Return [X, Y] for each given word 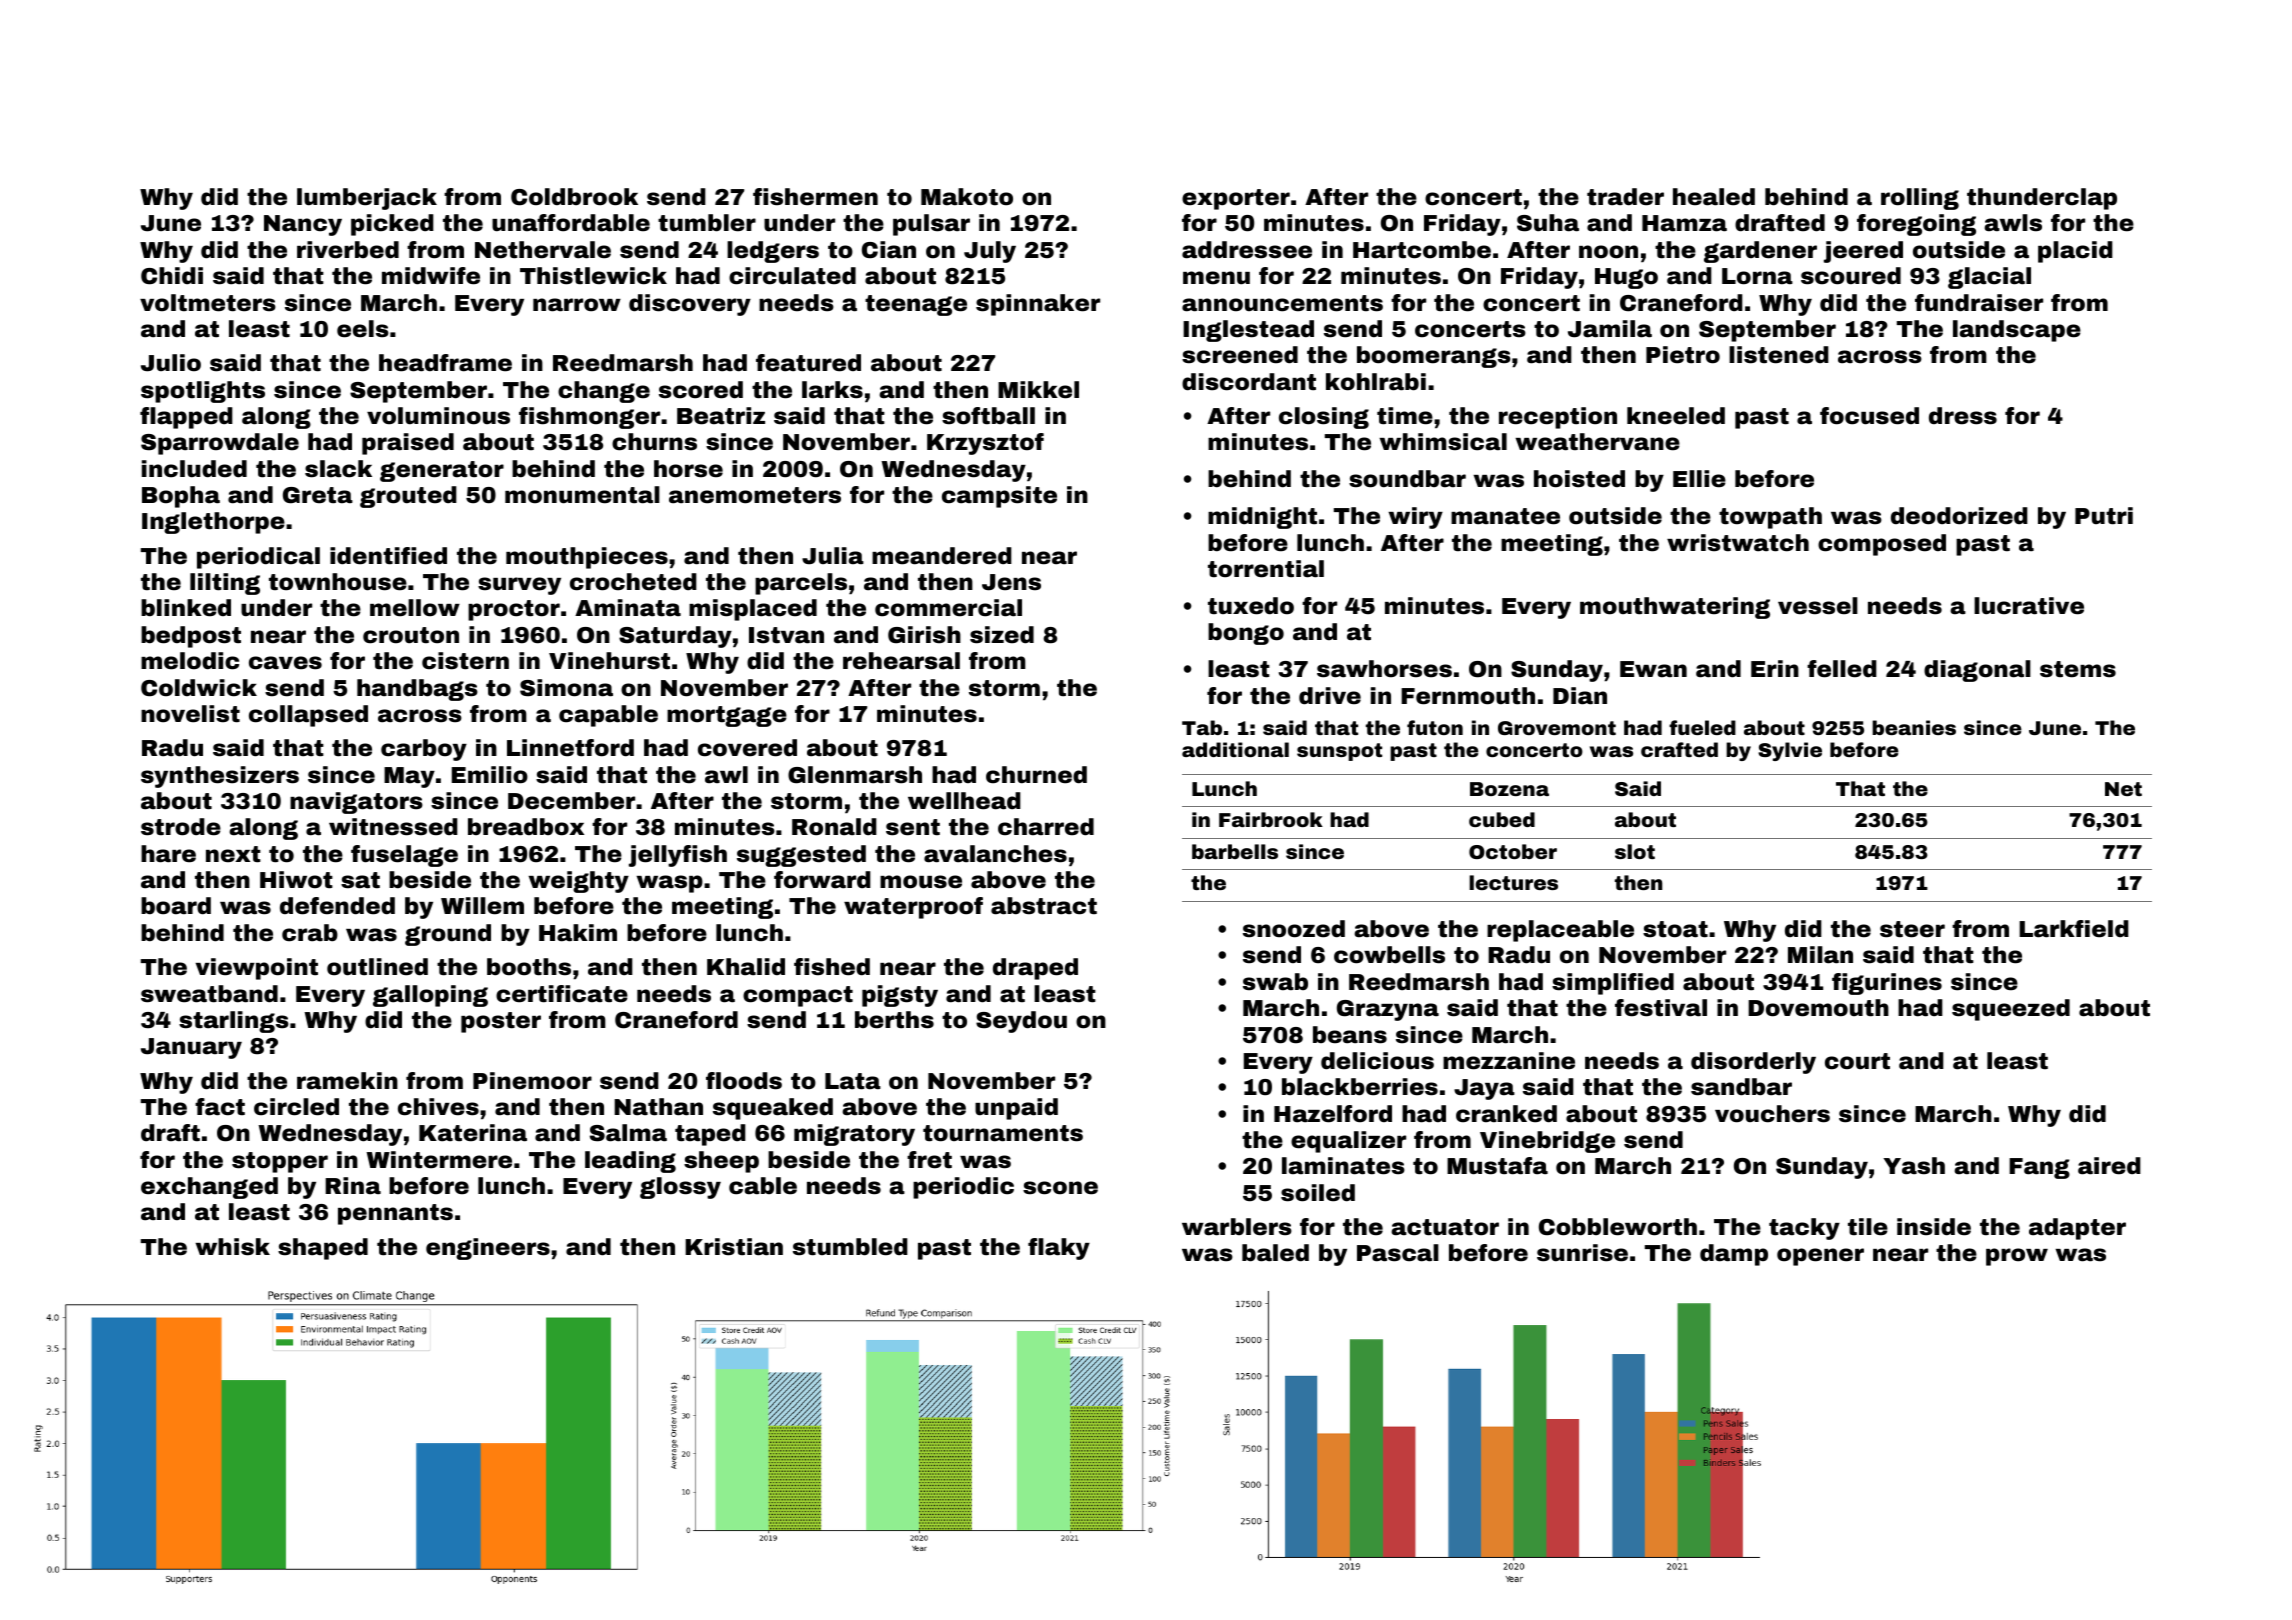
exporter [1236, 199]
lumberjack [367, 199]
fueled [1702, 727]
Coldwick [199, 688]
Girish [924, 635]
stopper [280, 1162]
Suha [1548, 223]
